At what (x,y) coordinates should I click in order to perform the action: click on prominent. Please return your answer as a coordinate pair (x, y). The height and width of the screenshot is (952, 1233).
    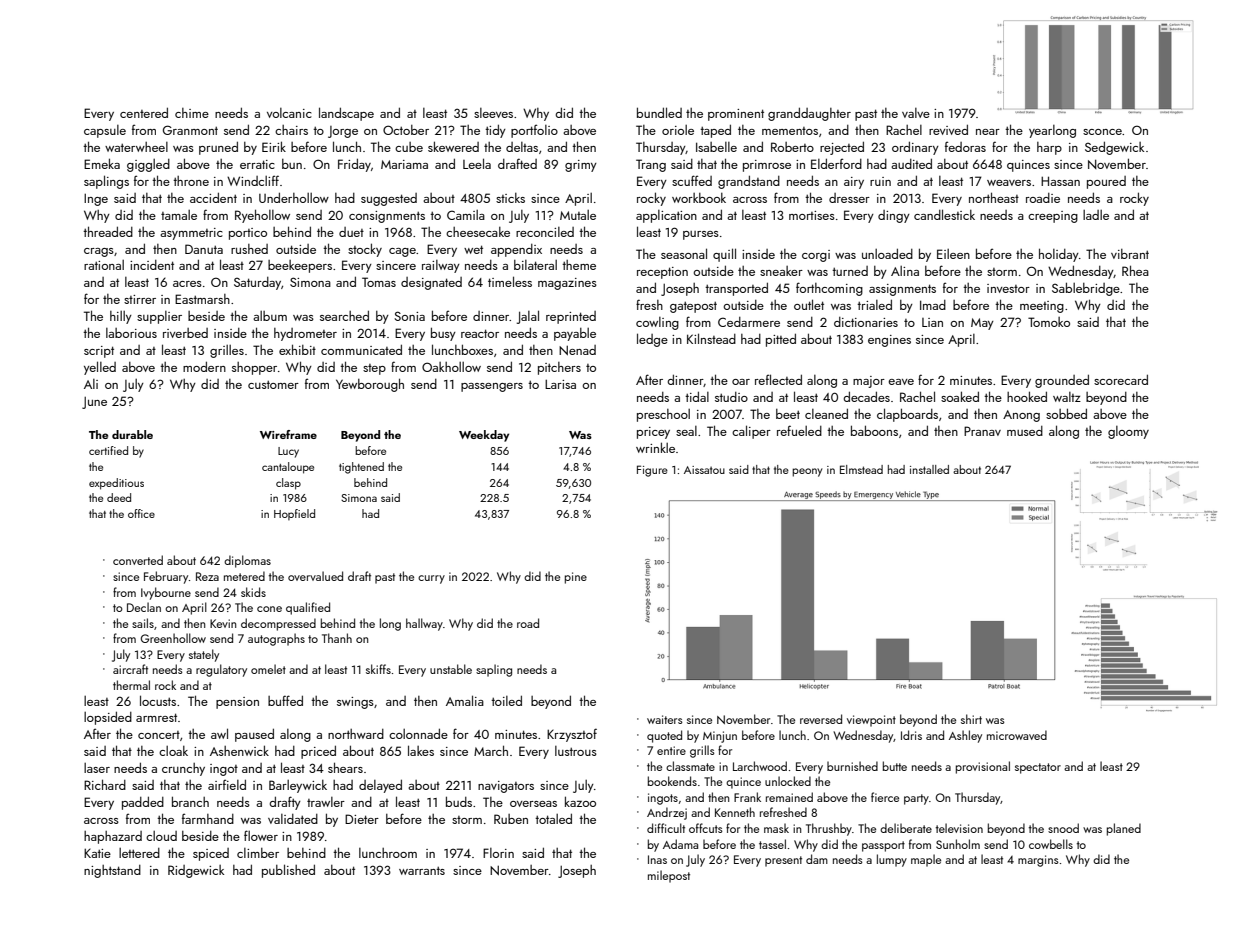
    Looking at the image, I should click on (736, 115).
